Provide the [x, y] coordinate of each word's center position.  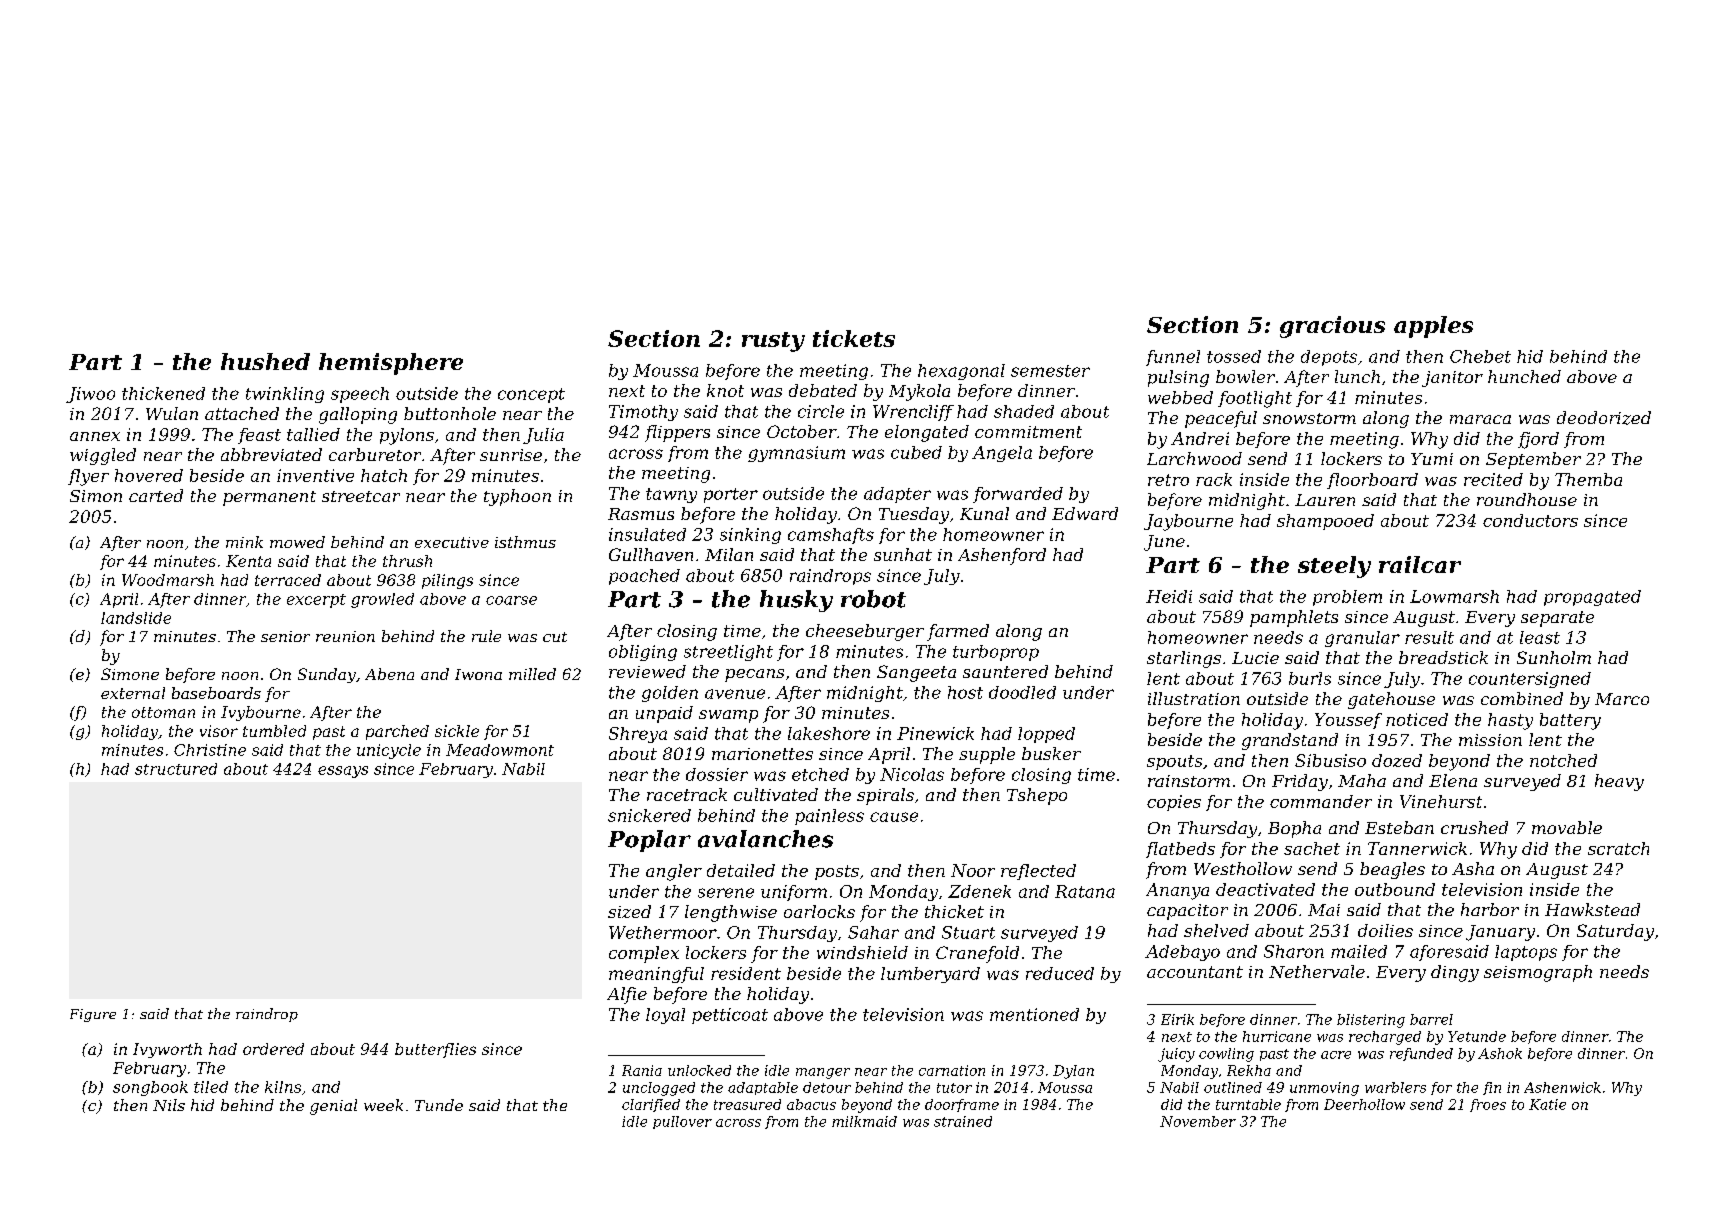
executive [452, 542]
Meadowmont [500, 750]
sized [629, 911]
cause [894, 817]
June [1164, 543]
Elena [1453, 780]
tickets [854, 338]
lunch [1357, 376]
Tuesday [914, 515]
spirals [885, 796]
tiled [211, 1087]
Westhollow [1243, 868]
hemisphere [391, 364]
